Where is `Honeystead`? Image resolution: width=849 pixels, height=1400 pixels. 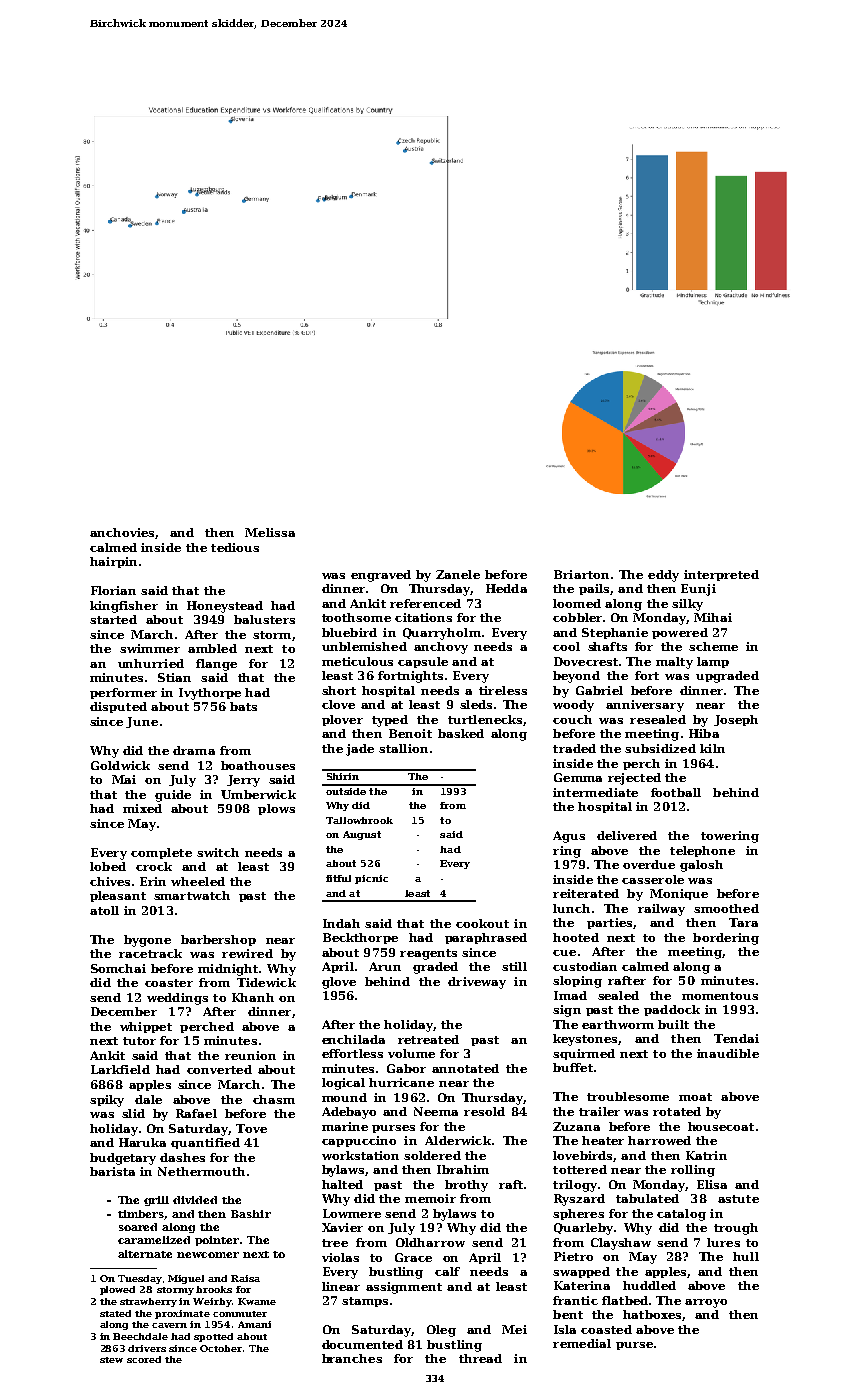 Honeystead is located at coordinates (225, 607).
